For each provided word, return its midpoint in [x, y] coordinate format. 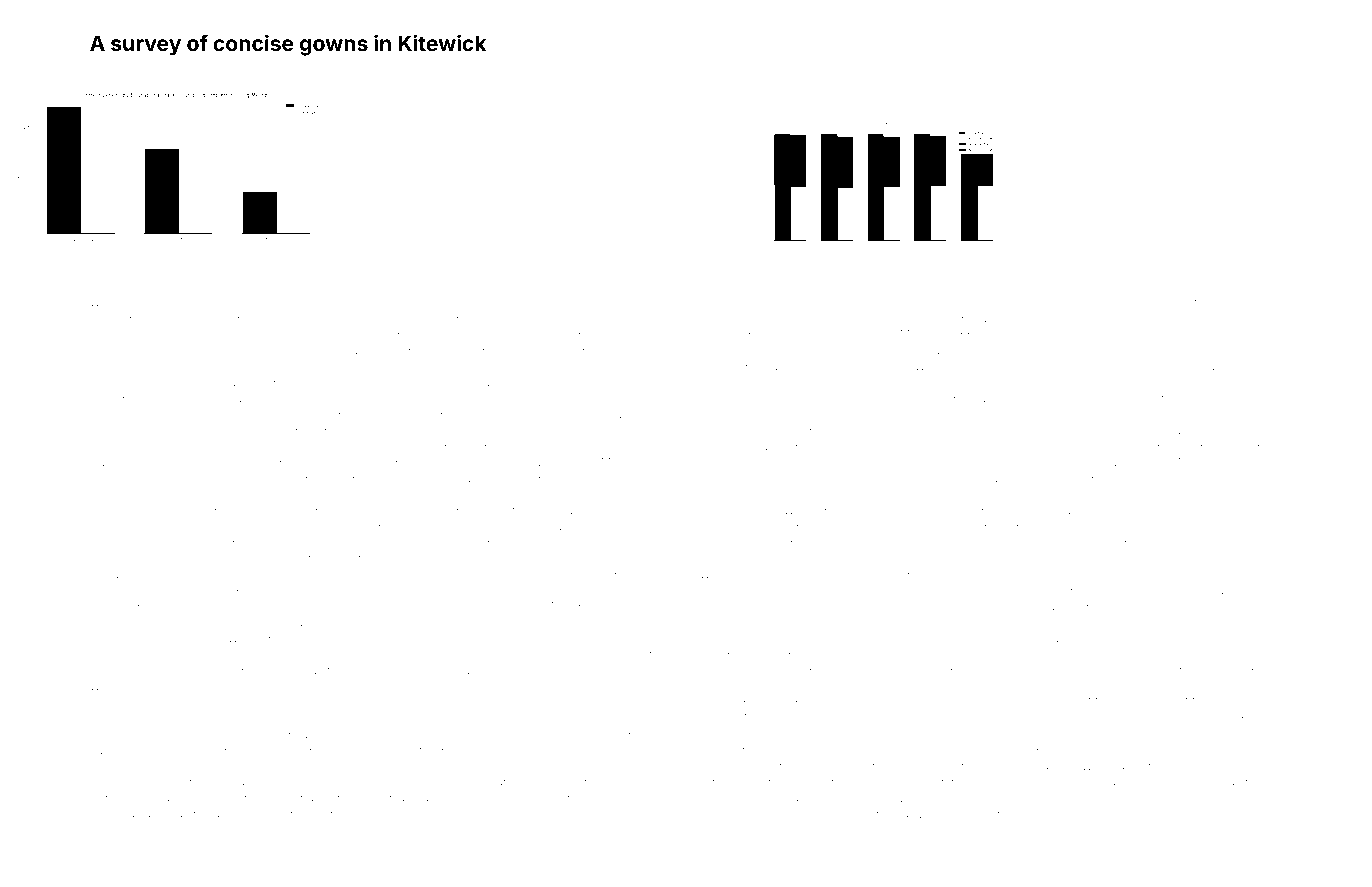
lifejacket [1050, 335]
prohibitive [269, 783]
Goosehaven [892, 462]
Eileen [206, 478]
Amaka [717, 686]
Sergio [1009, 575]
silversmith [1062, 654]
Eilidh [762, 606]
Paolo [459, 302]
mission [1034, 495]
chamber [188, 318]
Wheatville [384, 638]
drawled [110, 558]
